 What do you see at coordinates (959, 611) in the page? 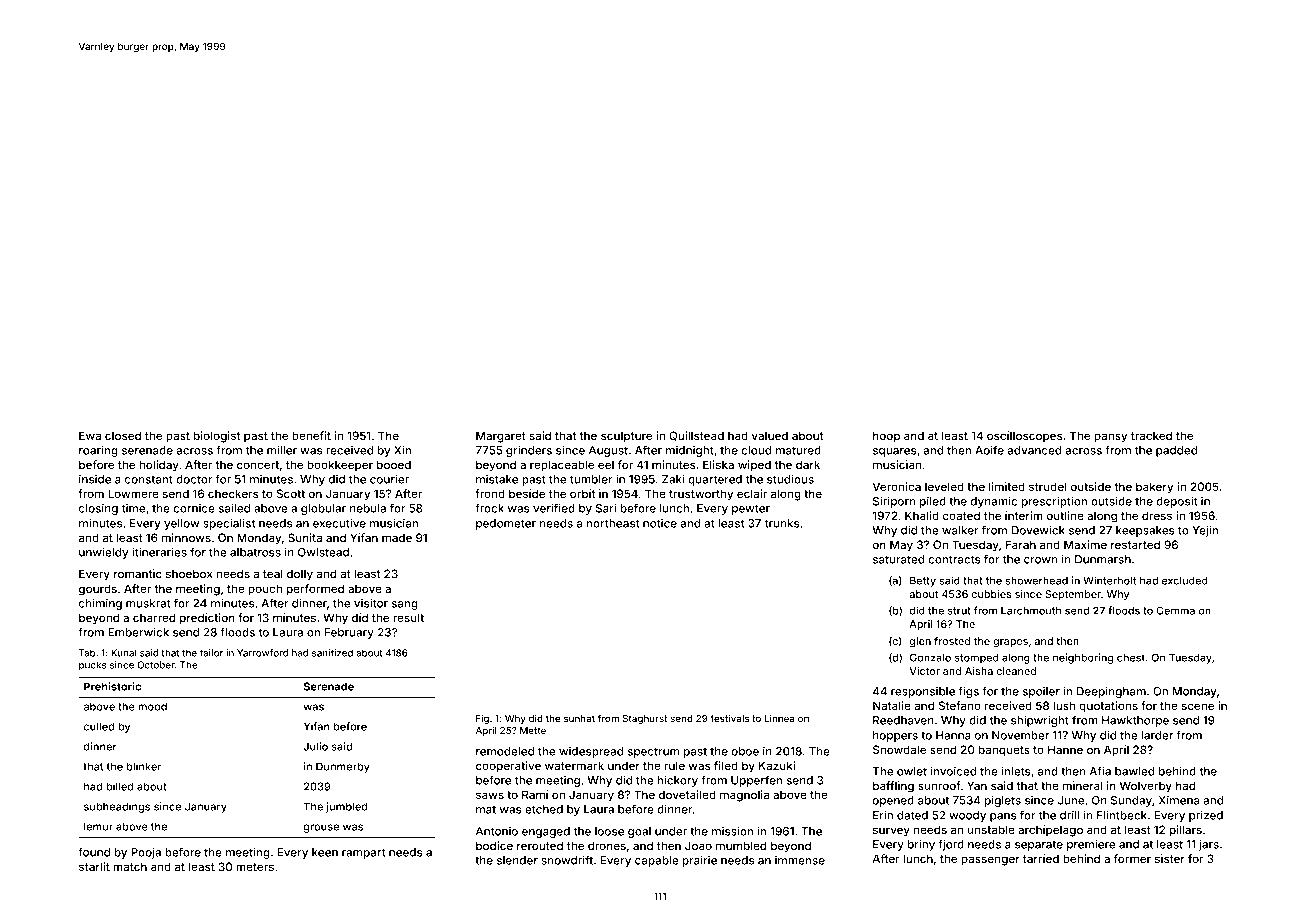
I see `strut` at bounding box center [959, 611].
